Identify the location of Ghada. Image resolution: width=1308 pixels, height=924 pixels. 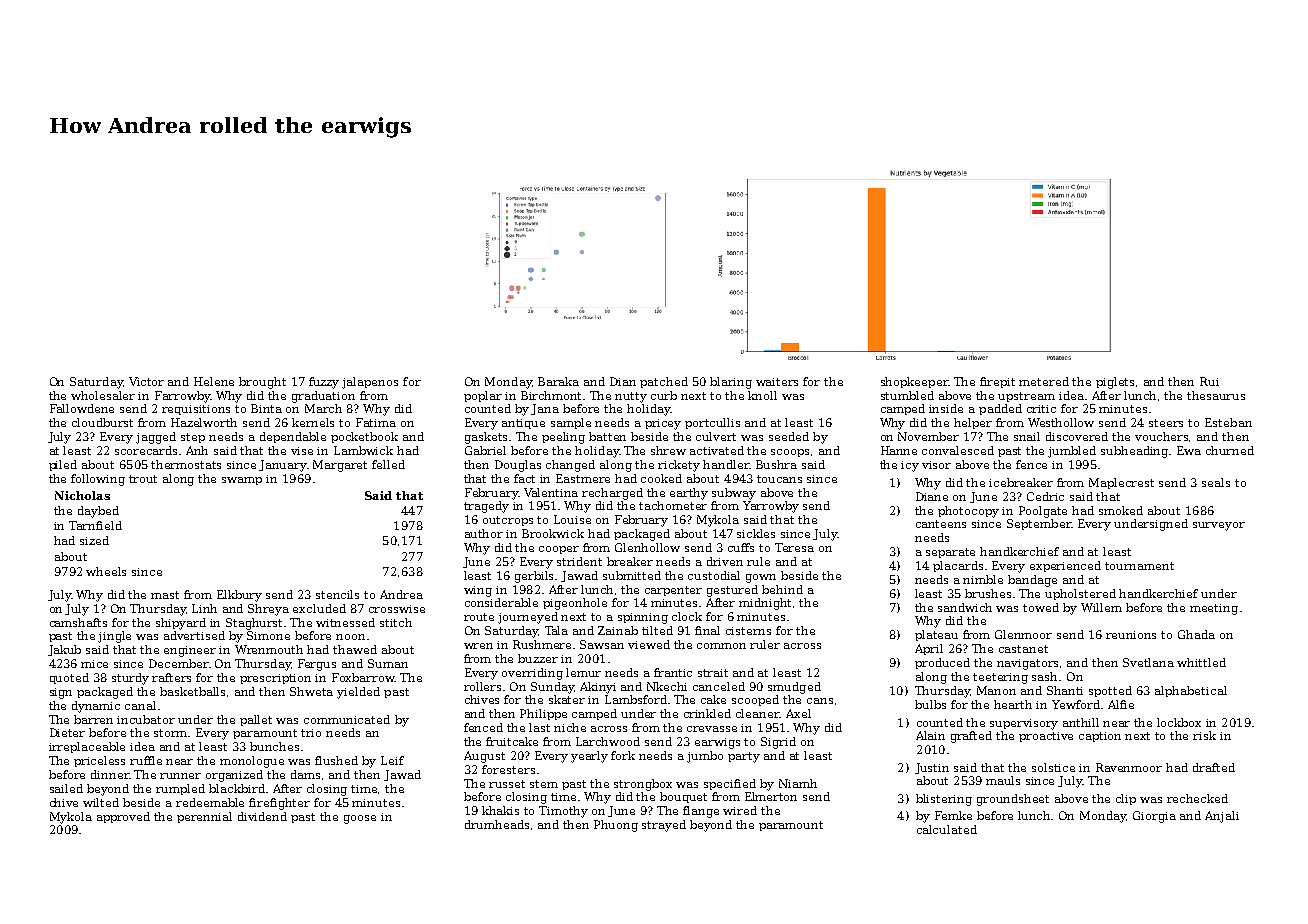
(1196, 634).
